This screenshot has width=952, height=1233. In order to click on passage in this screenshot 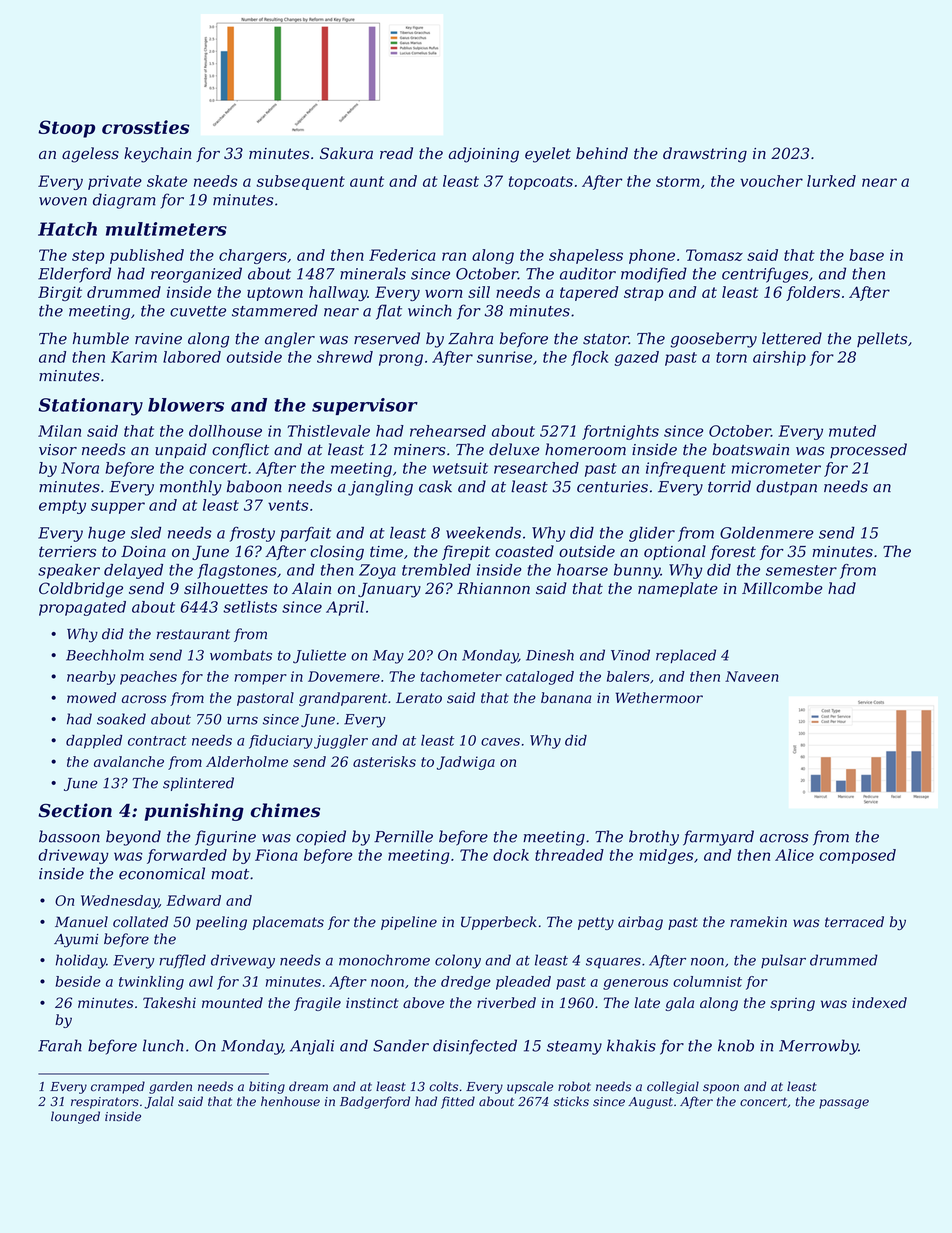, I will do `click(844, 1104)`.
